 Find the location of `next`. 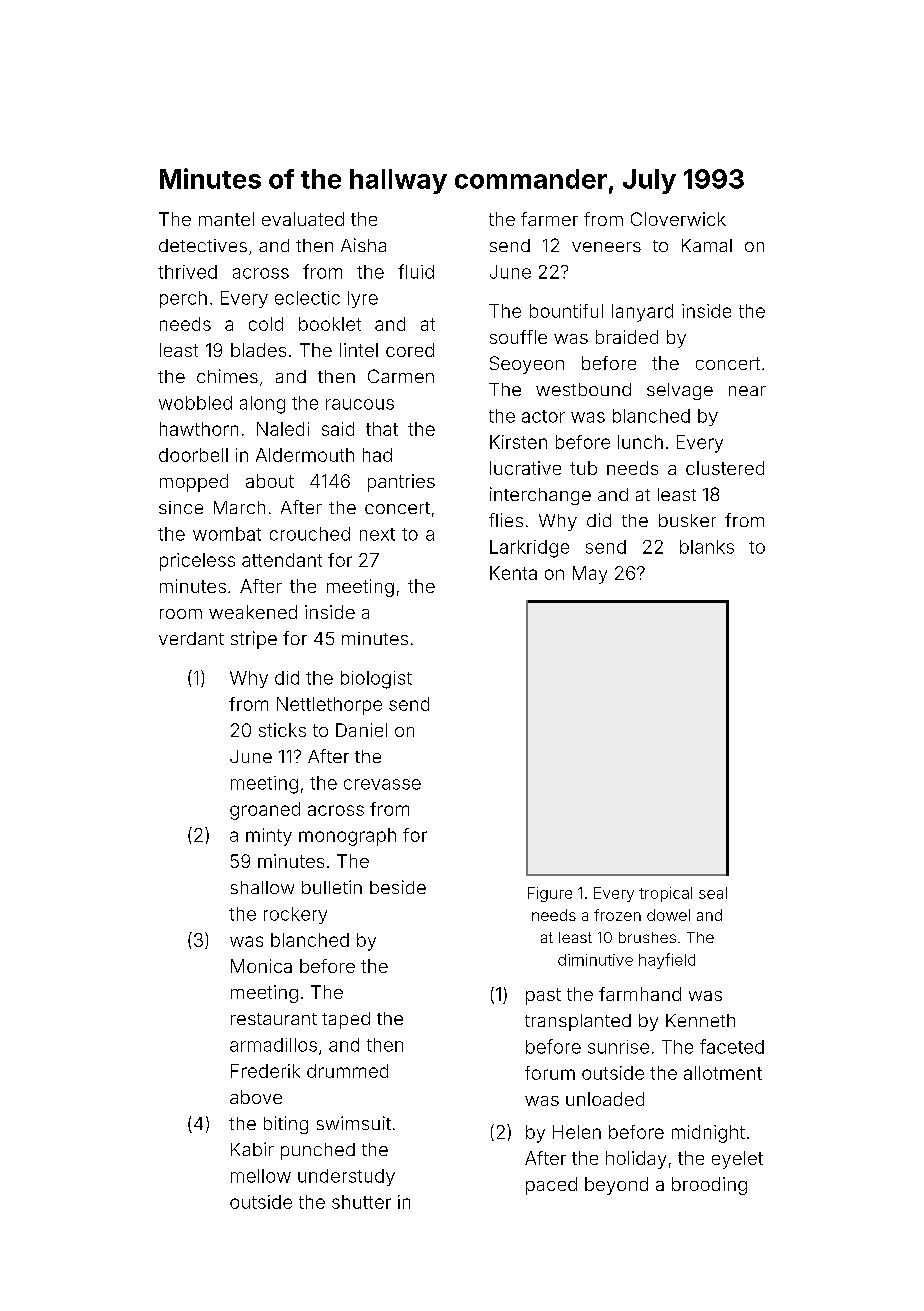

next is located at coordinates (377, 534).
